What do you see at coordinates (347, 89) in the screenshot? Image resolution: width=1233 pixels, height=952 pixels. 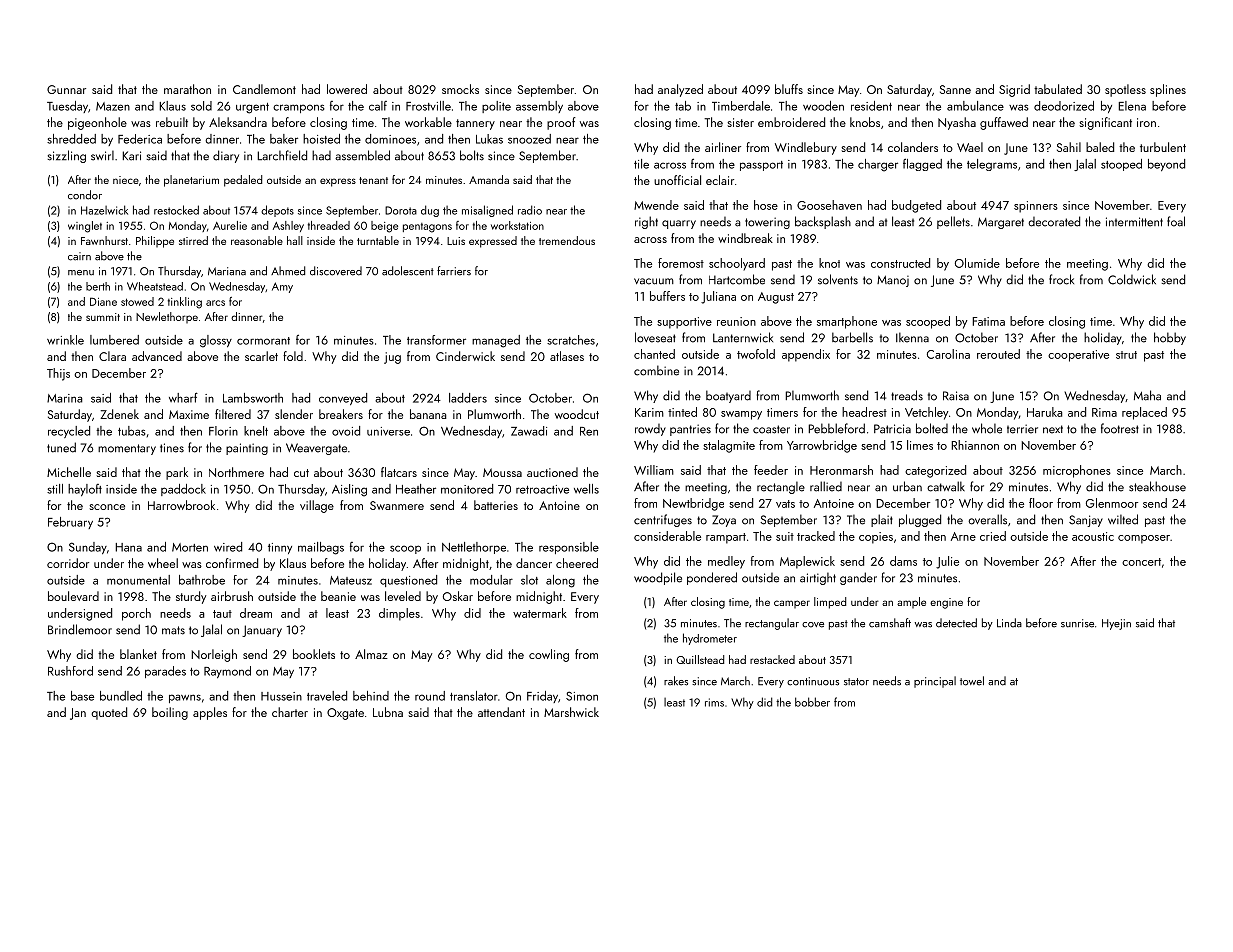 I see `lowered` at bounding box center [347, 89].
